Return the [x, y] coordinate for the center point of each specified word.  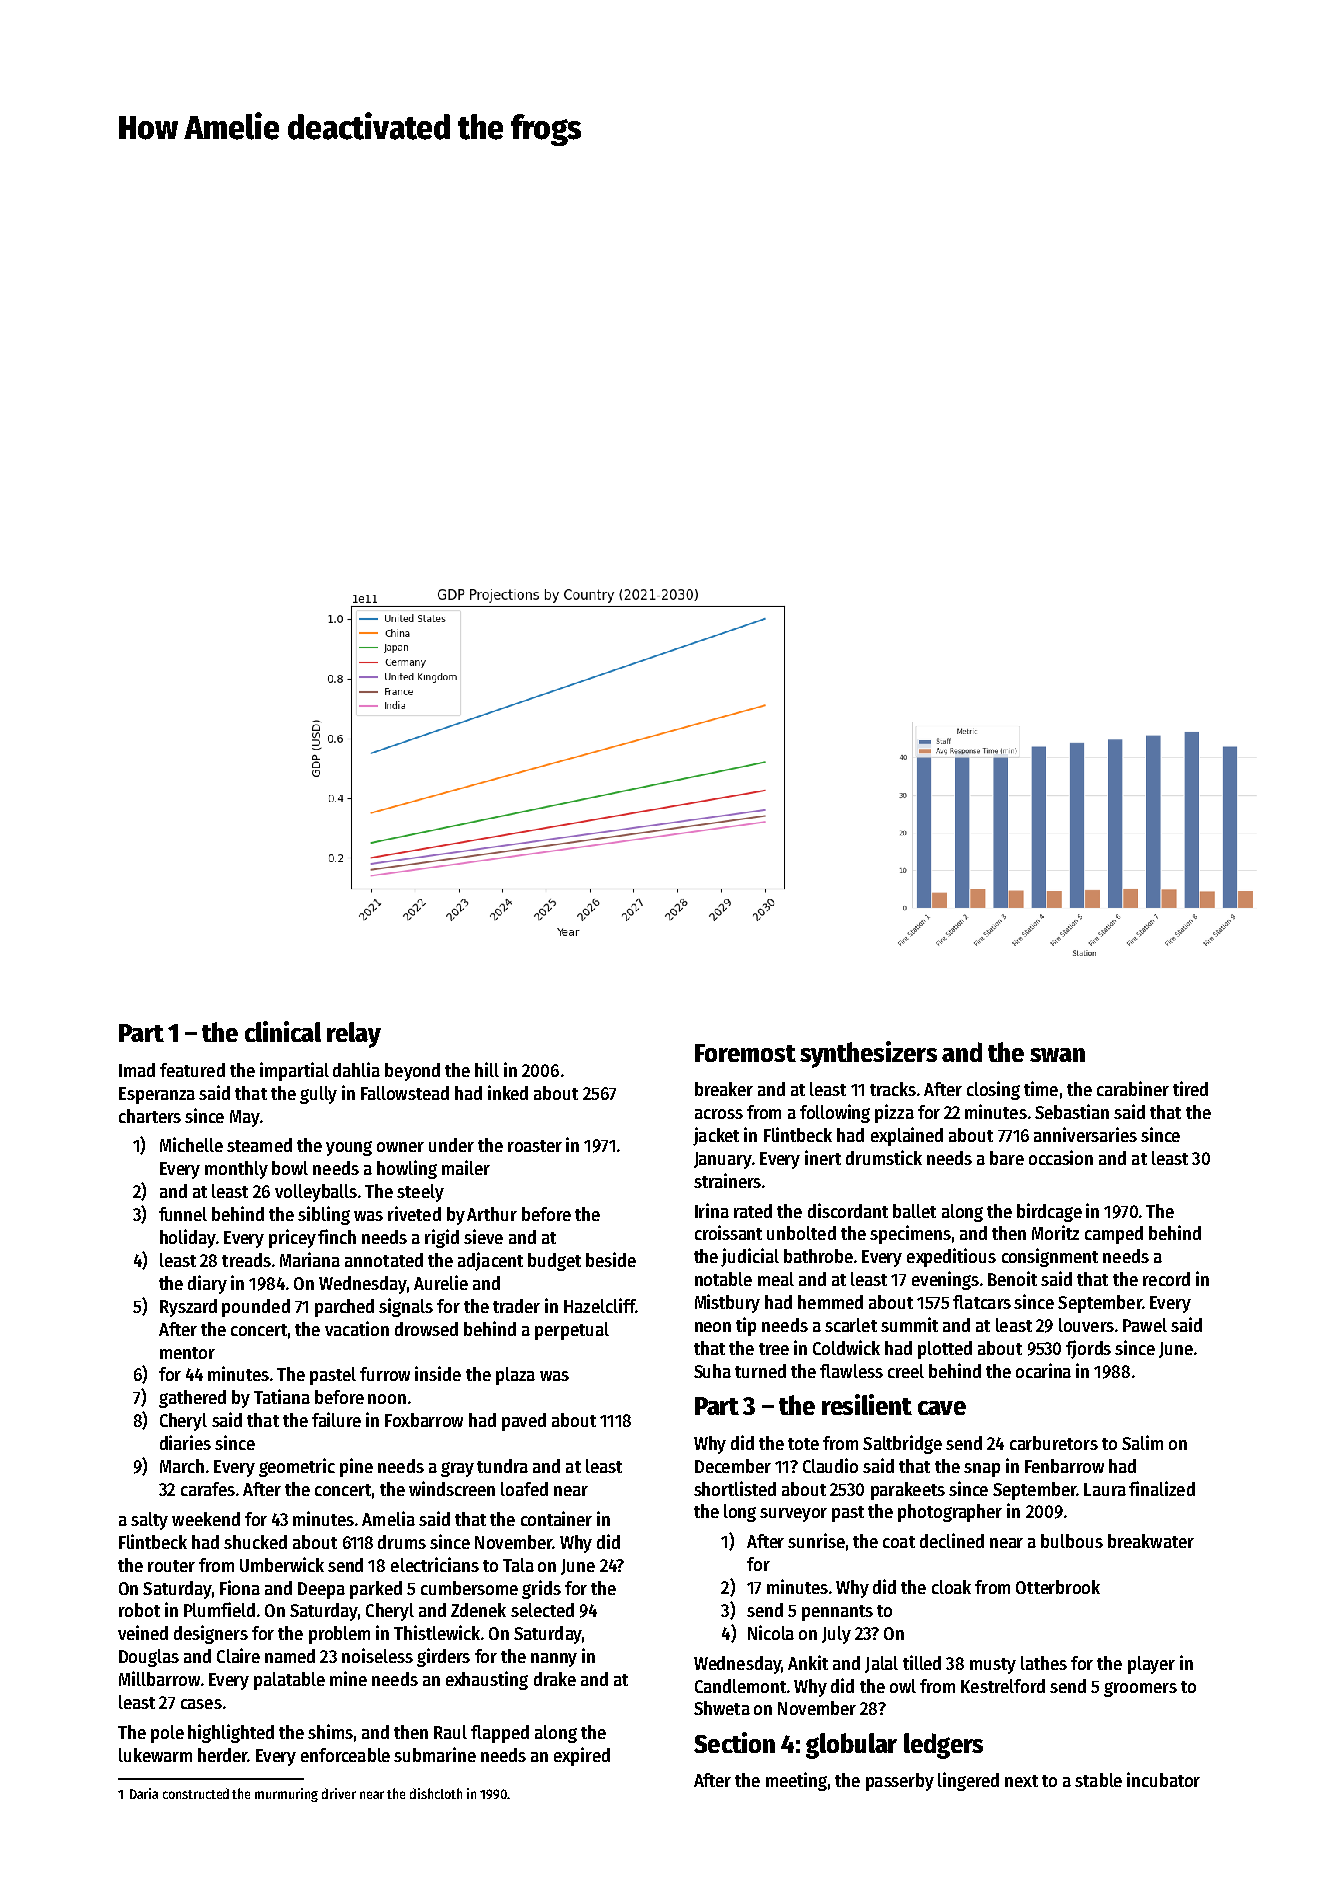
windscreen [452, 1488]
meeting [796, 1781]
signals [406, 1307]
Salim [1142, 1442]
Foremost [745, 1053]
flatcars [982, 1302]
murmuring [286, 1795]
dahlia [356, 1069]
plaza [515, 1376]
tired [1190, 1088]
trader [516, 1306]
